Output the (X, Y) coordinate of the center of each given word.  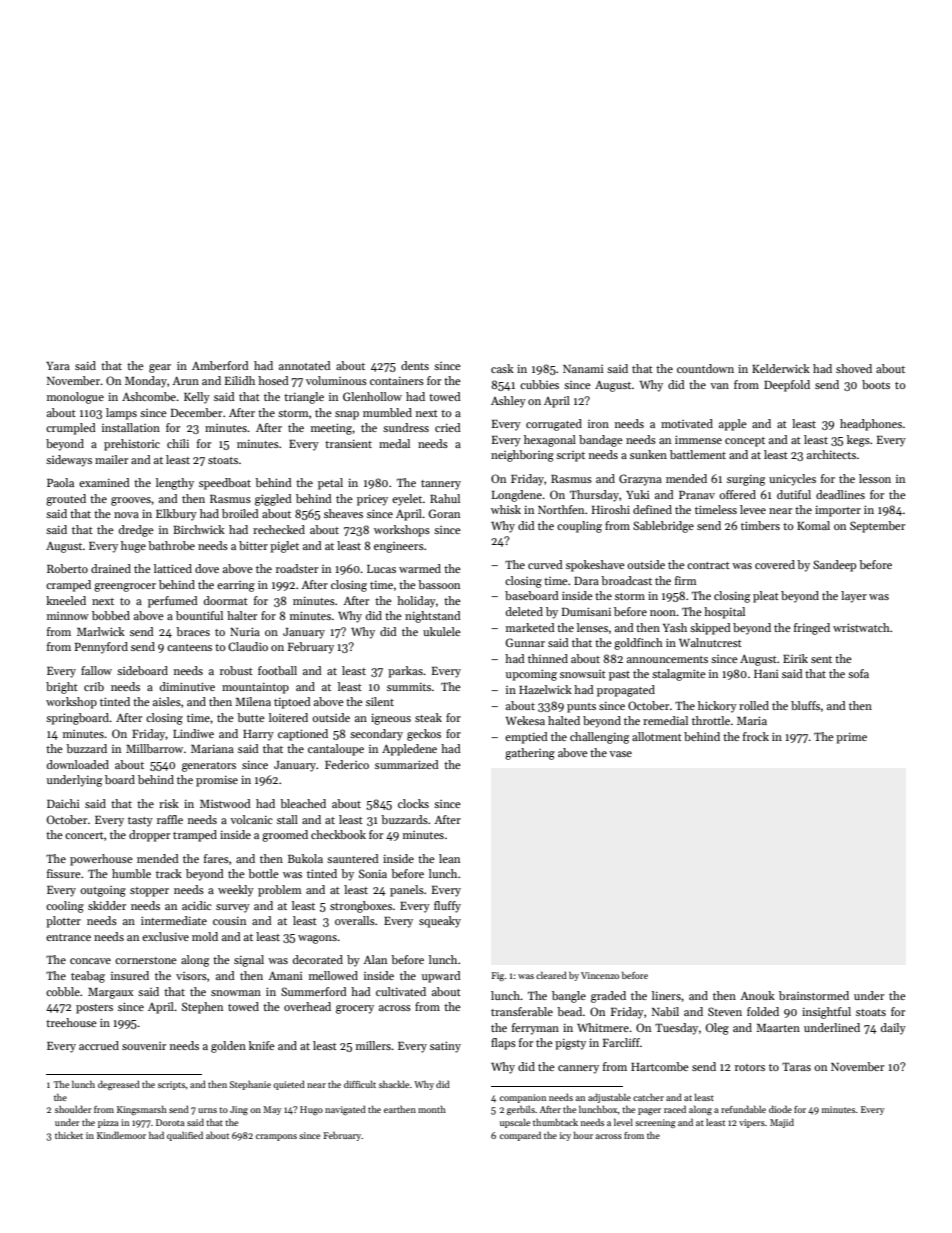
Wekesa (525, 720)
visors (191, 976)
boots (876, 384)
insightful (826, 1013)
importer (838, 511)
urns (207, 1110)
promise (217, 781)
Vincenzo (600, 975)
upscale (515, 1123)
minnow (68, 616)
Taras (796, 1067)
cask (502, 368)
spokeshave (595, 566)
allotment (657, 736)
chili (178, 443)
